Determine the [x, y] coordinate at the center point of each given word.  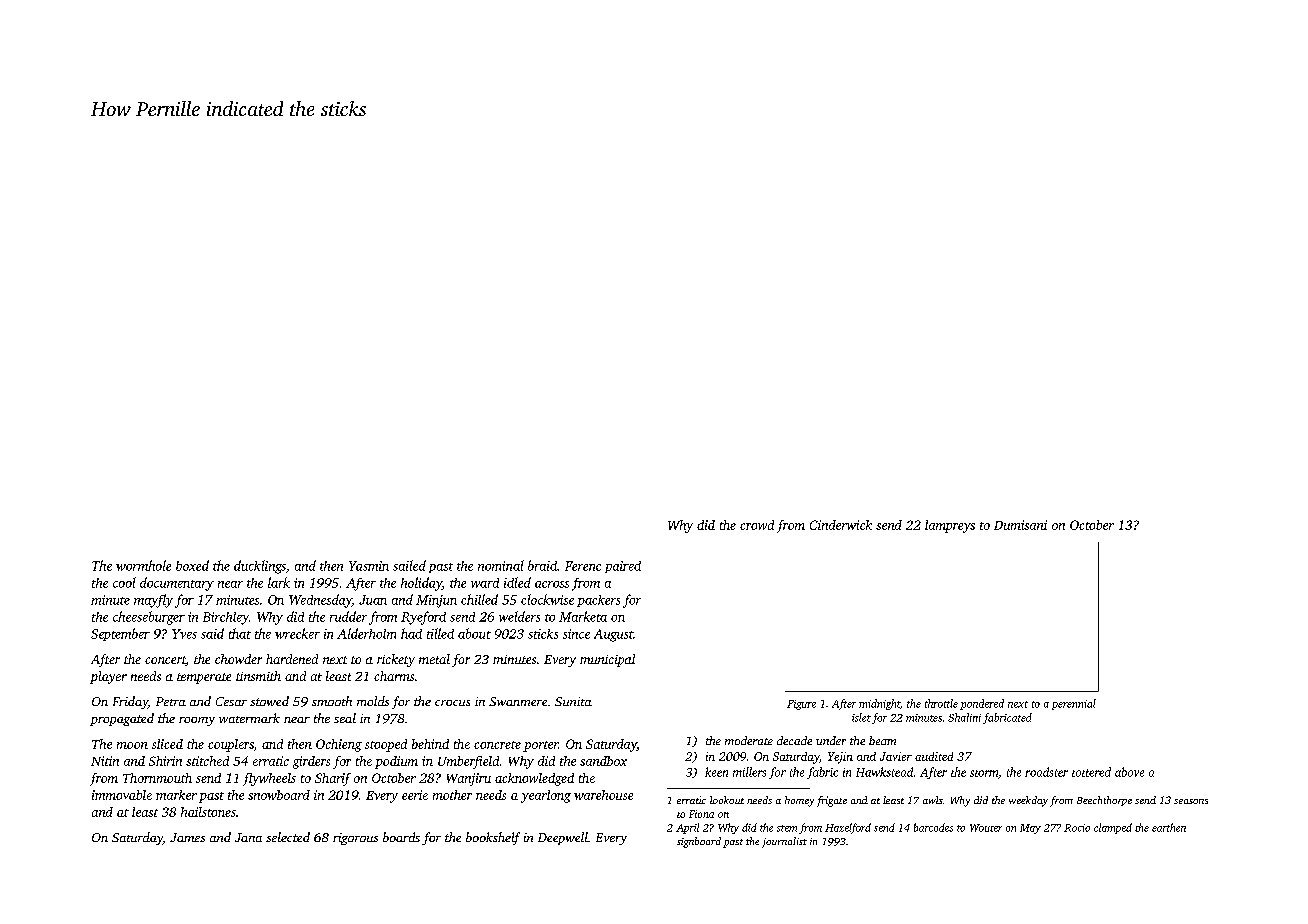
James [187, 837]
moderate [749, 740]
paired [623, 567]
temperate [204, 678]
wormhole [143, 565]
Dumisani [1020, 525]
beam [882, 740]
